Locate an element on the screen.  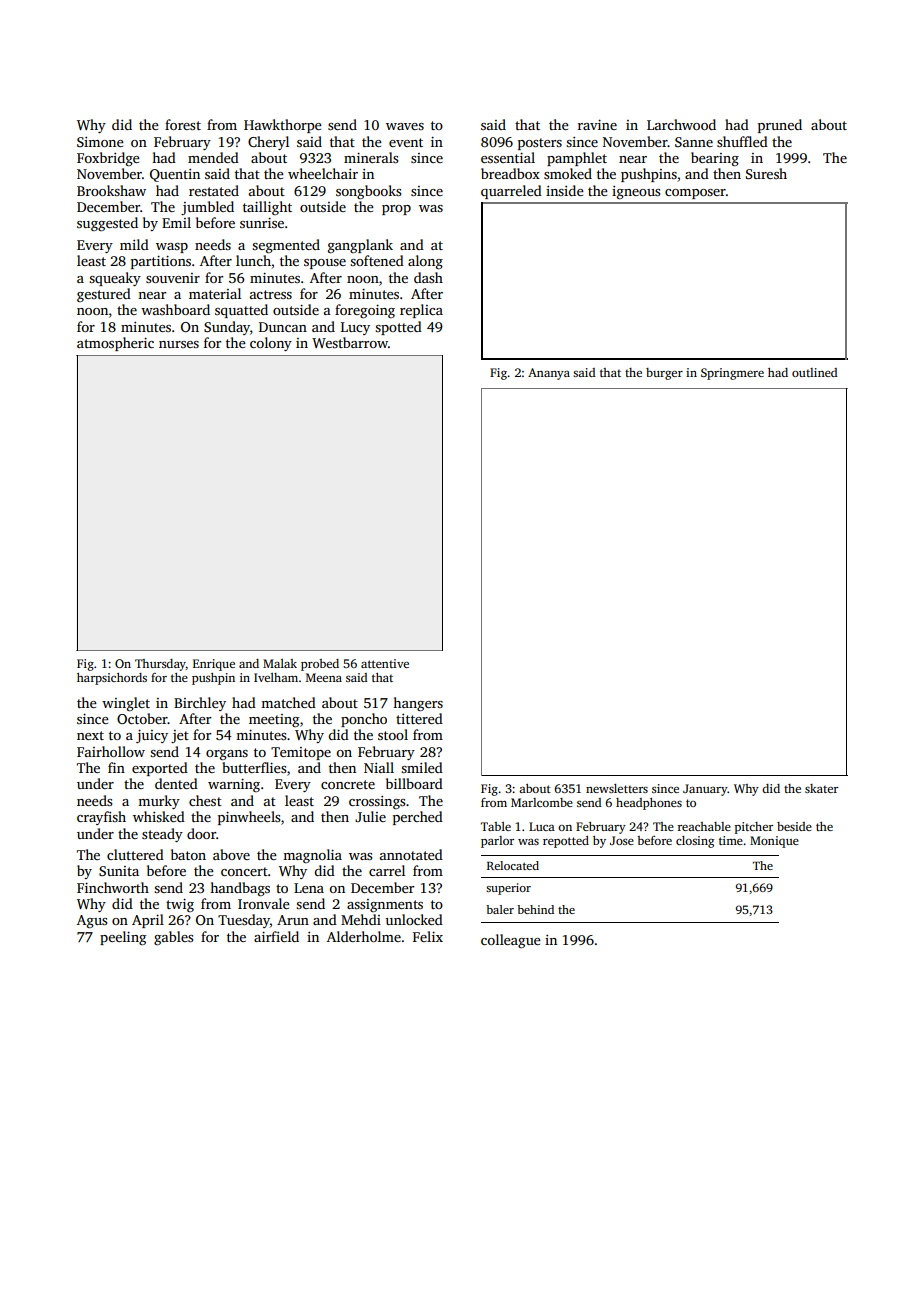
softened is located at coordinates (377, 260).
